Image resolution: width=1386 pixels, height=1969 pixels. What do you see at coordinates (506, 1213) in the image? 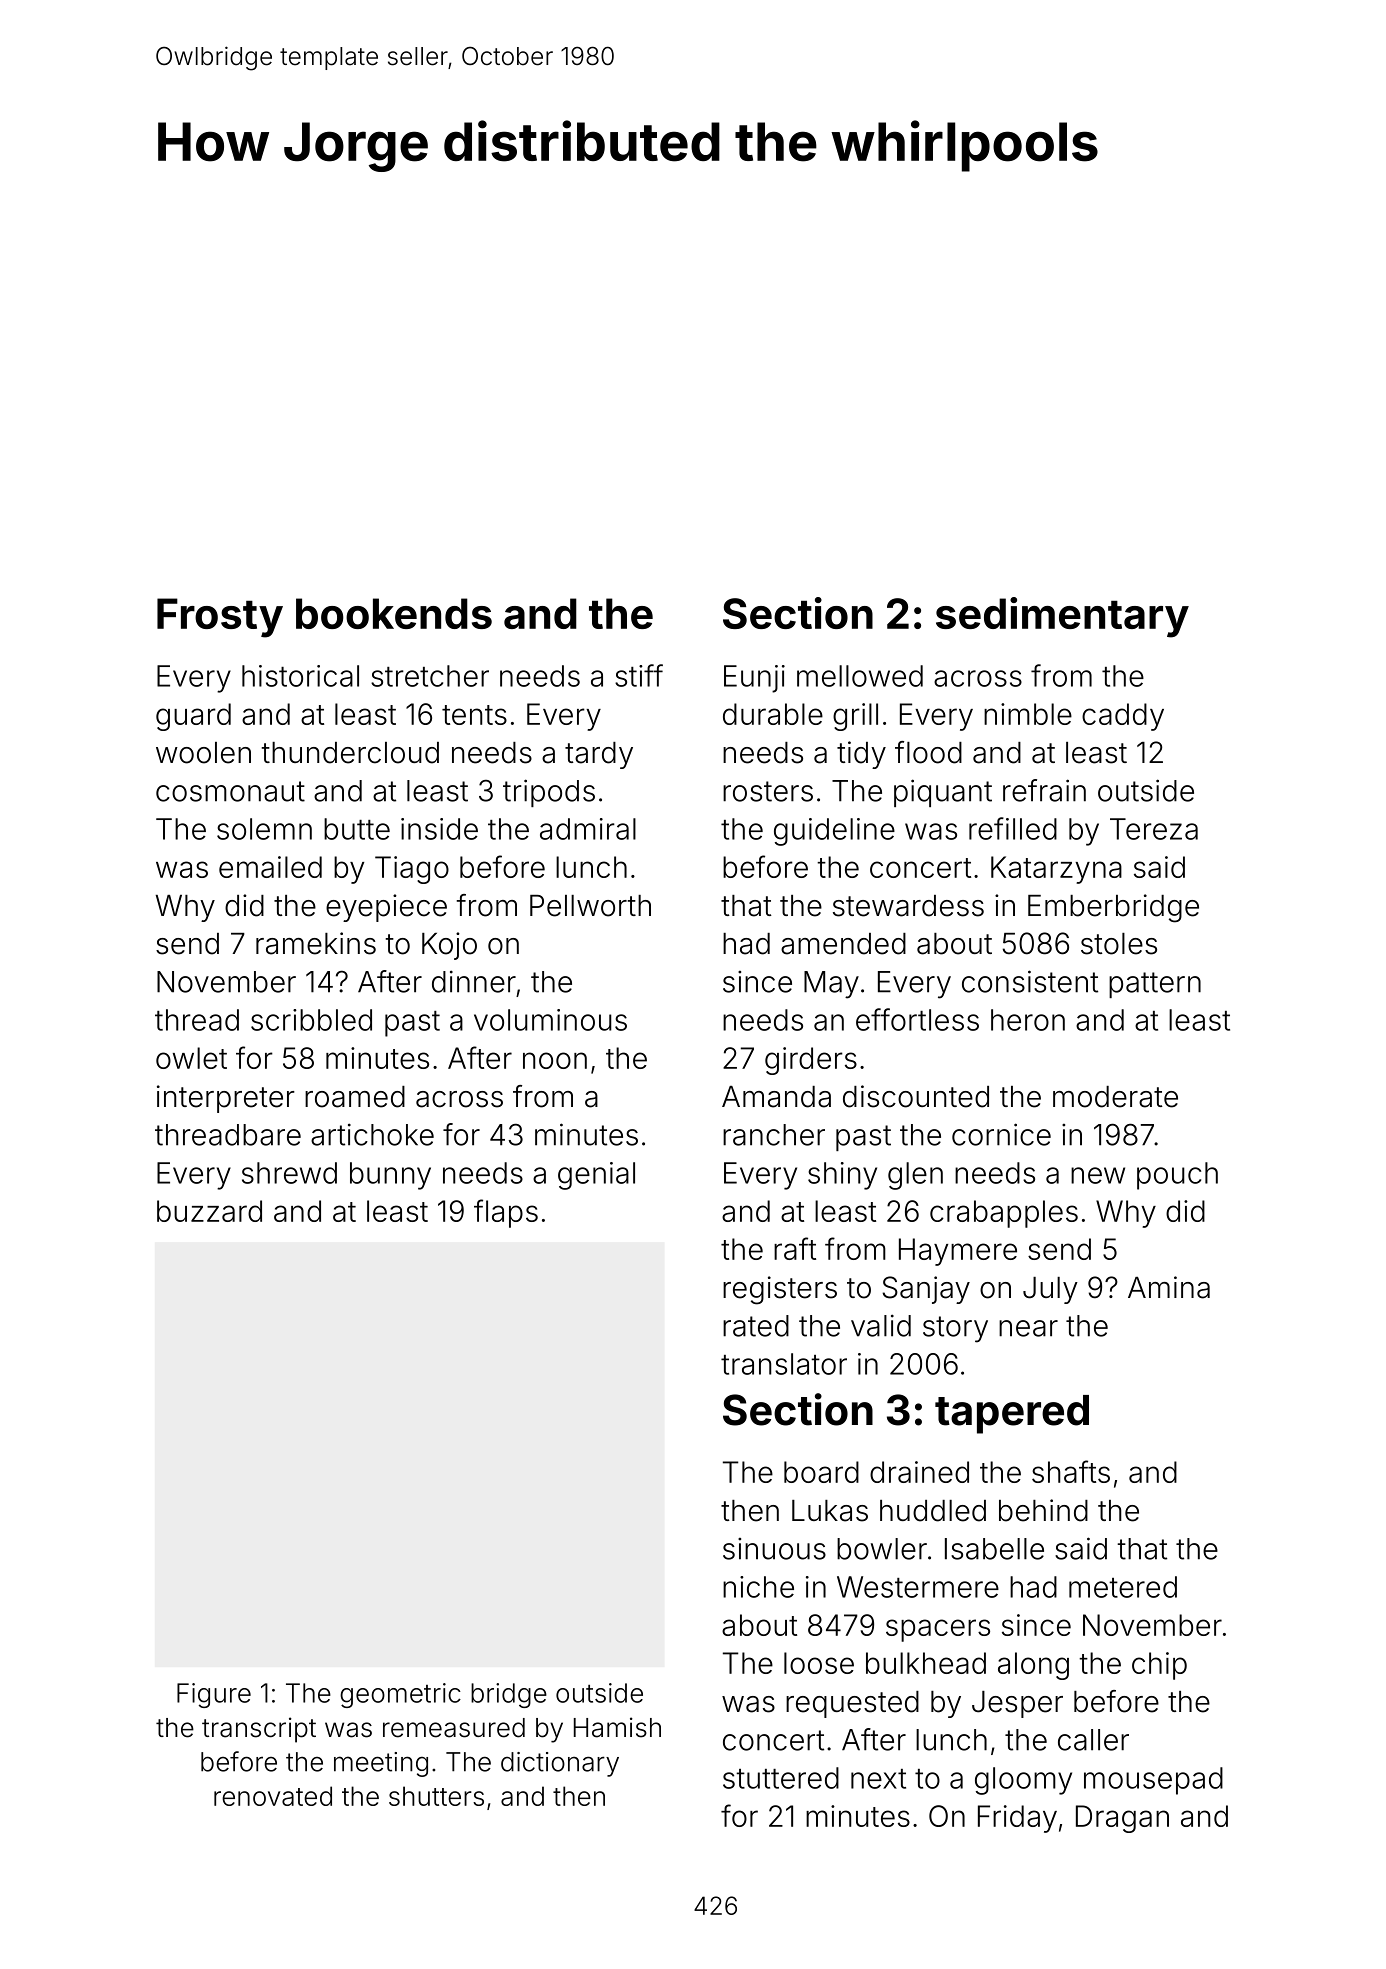
I see `flaps` at bounding box center [506, 1213].
